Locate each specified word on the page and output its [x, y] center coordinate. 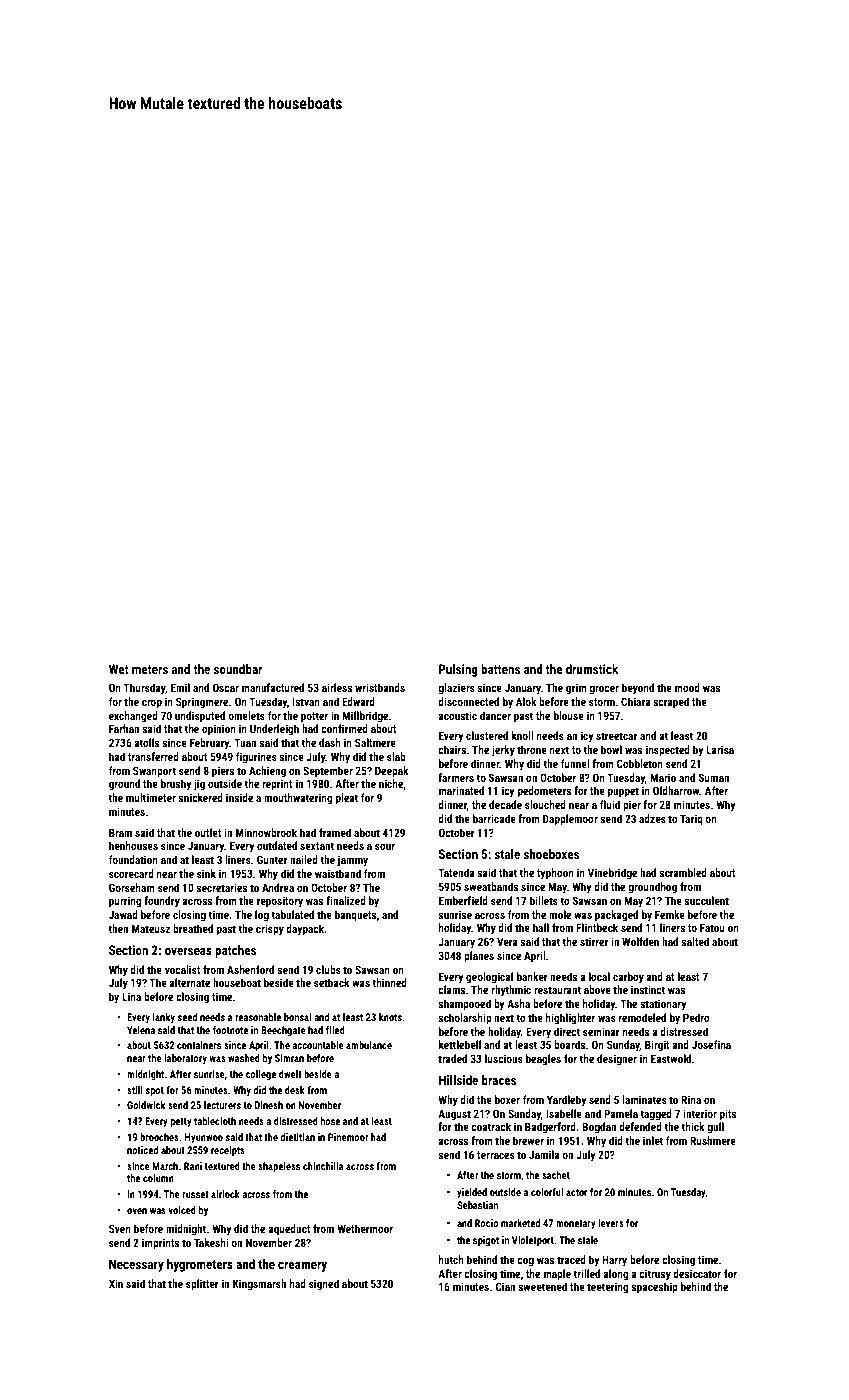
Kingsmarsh [259, 1285]
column [158, 1178]
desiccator [697, 1273]
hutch [451, 1259]
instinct [648, 989]
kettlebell [460, 1044]
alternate [189, 982]
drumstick [592, 669]
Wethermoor [365, 1228]
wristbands [380, 687]
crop [152, 704]
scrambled [683, 872]
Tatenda [456, 872]
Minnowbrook [266, 832]
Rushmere [713, 1140]
